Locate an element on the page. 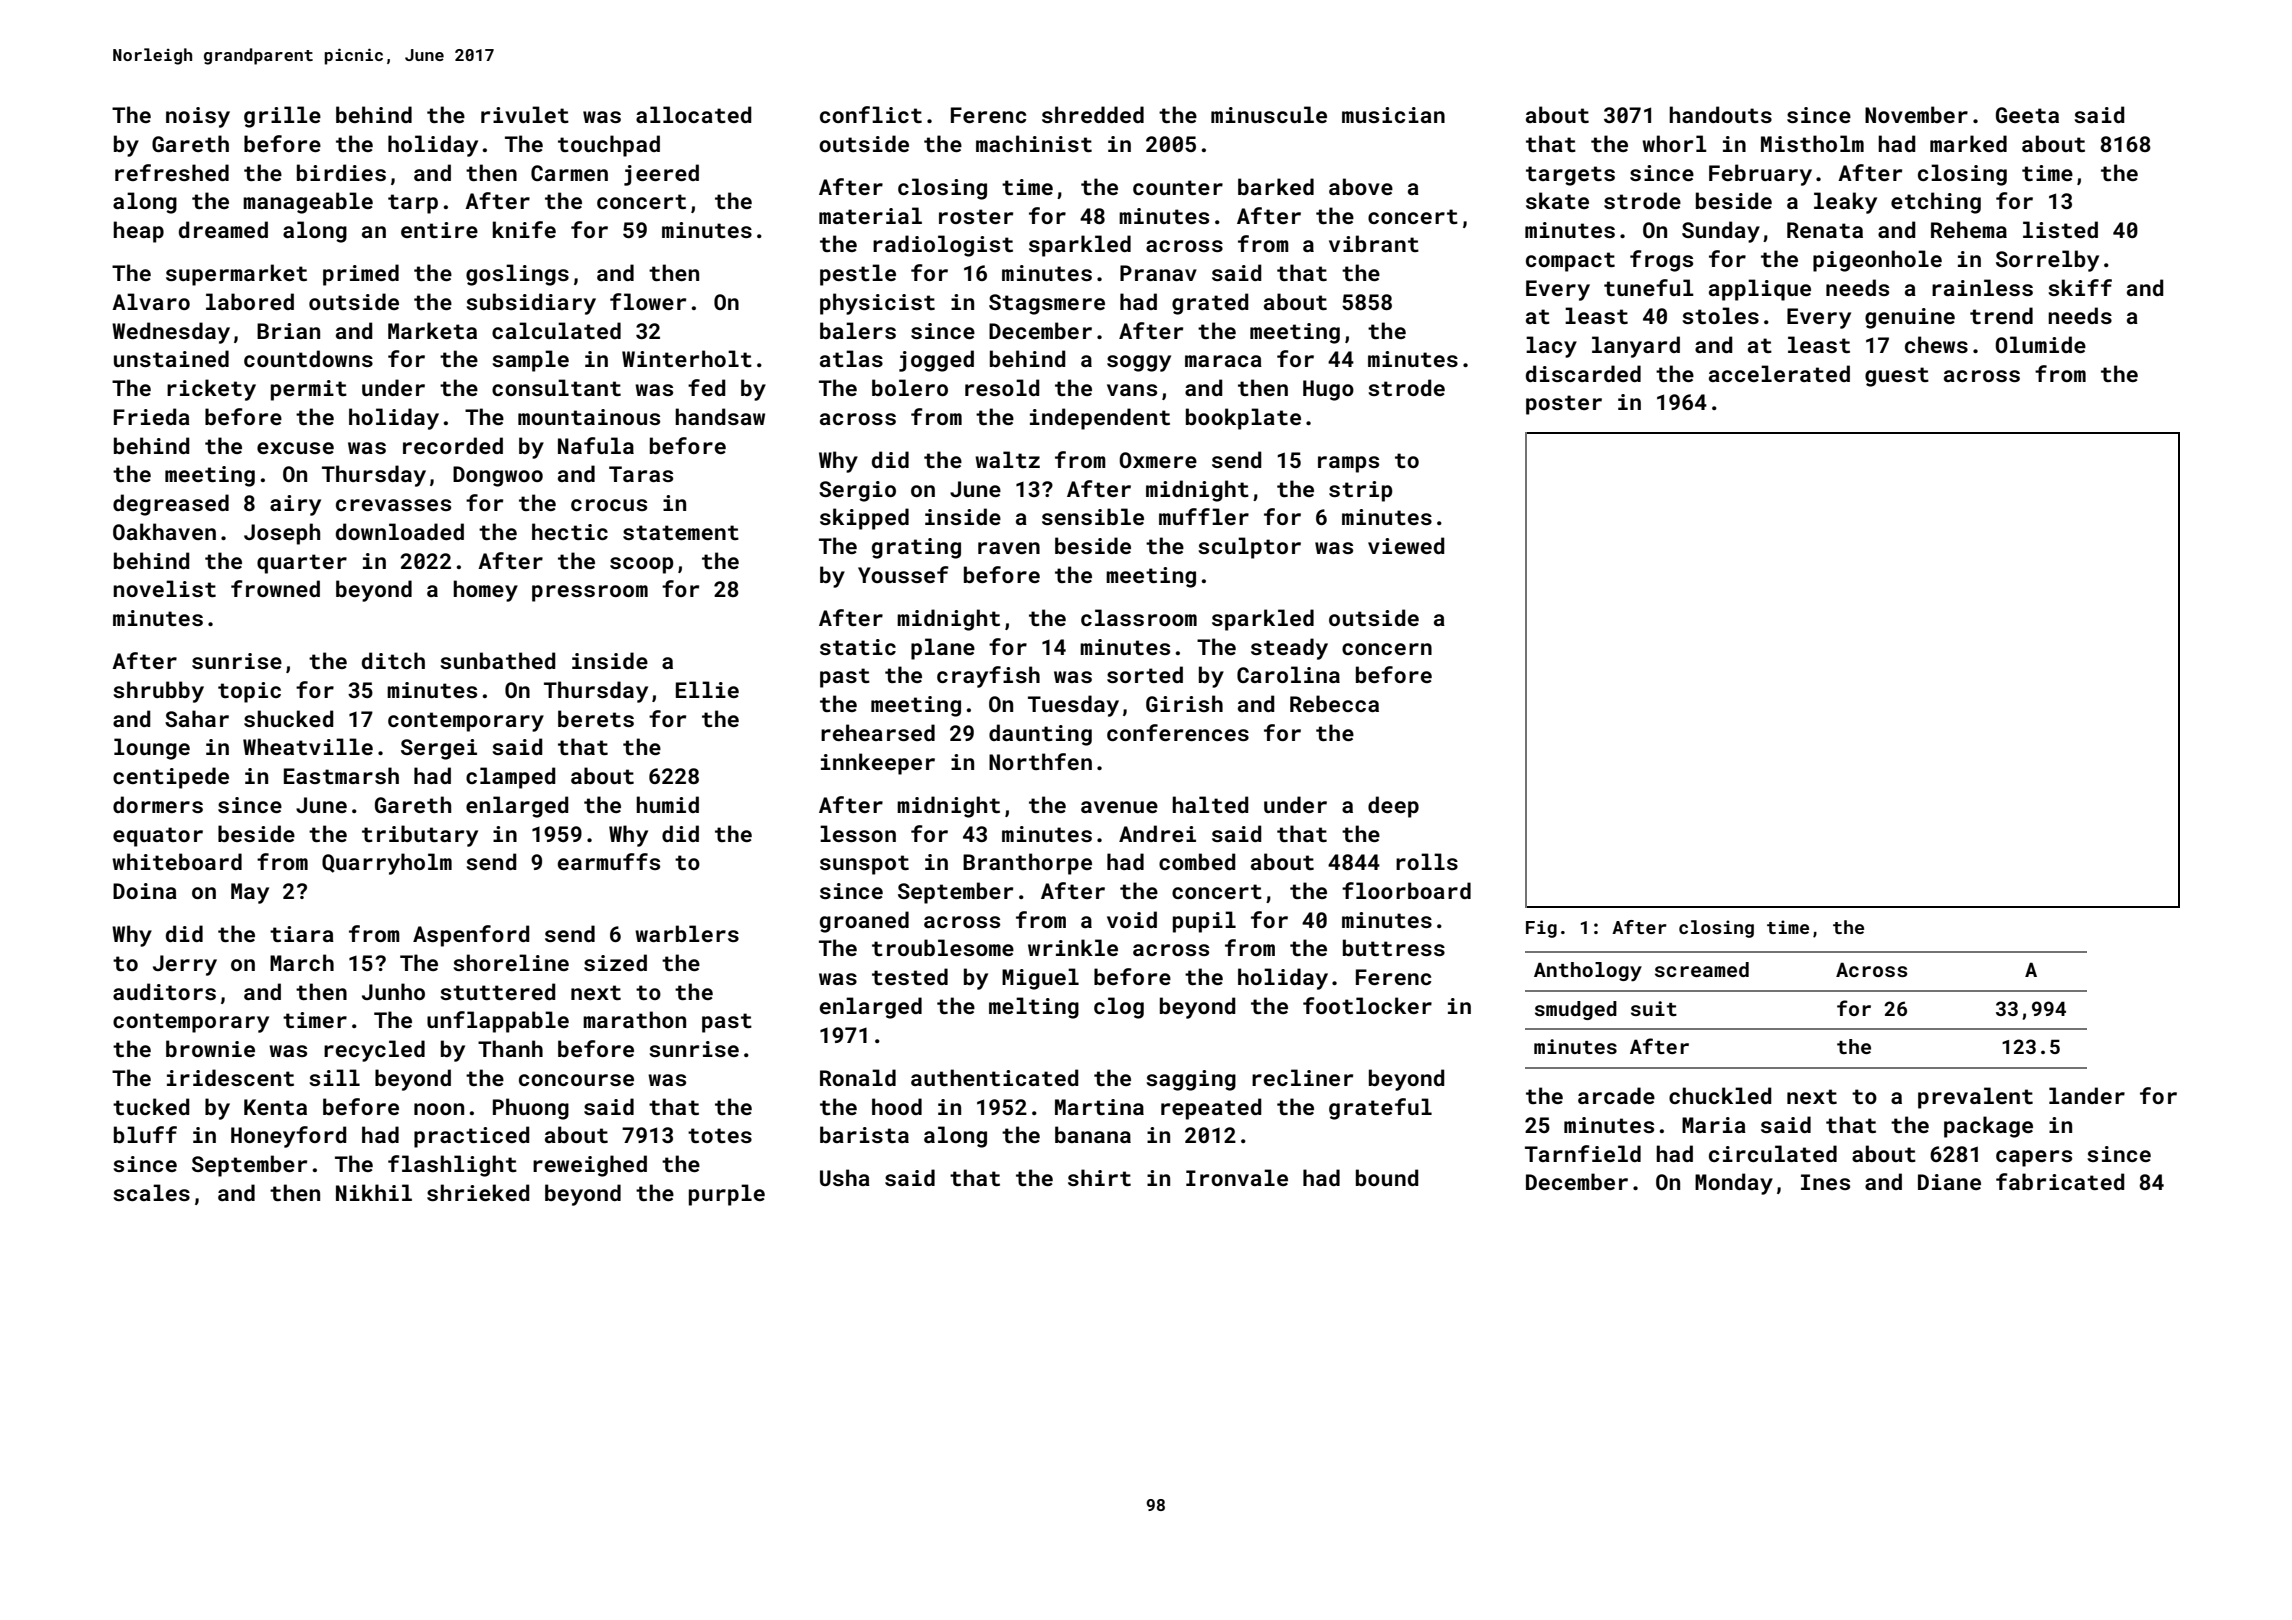 Image resolution: width=2292 pixels, height=1620 pixels. poster is located at coordinates (1564, 405).
